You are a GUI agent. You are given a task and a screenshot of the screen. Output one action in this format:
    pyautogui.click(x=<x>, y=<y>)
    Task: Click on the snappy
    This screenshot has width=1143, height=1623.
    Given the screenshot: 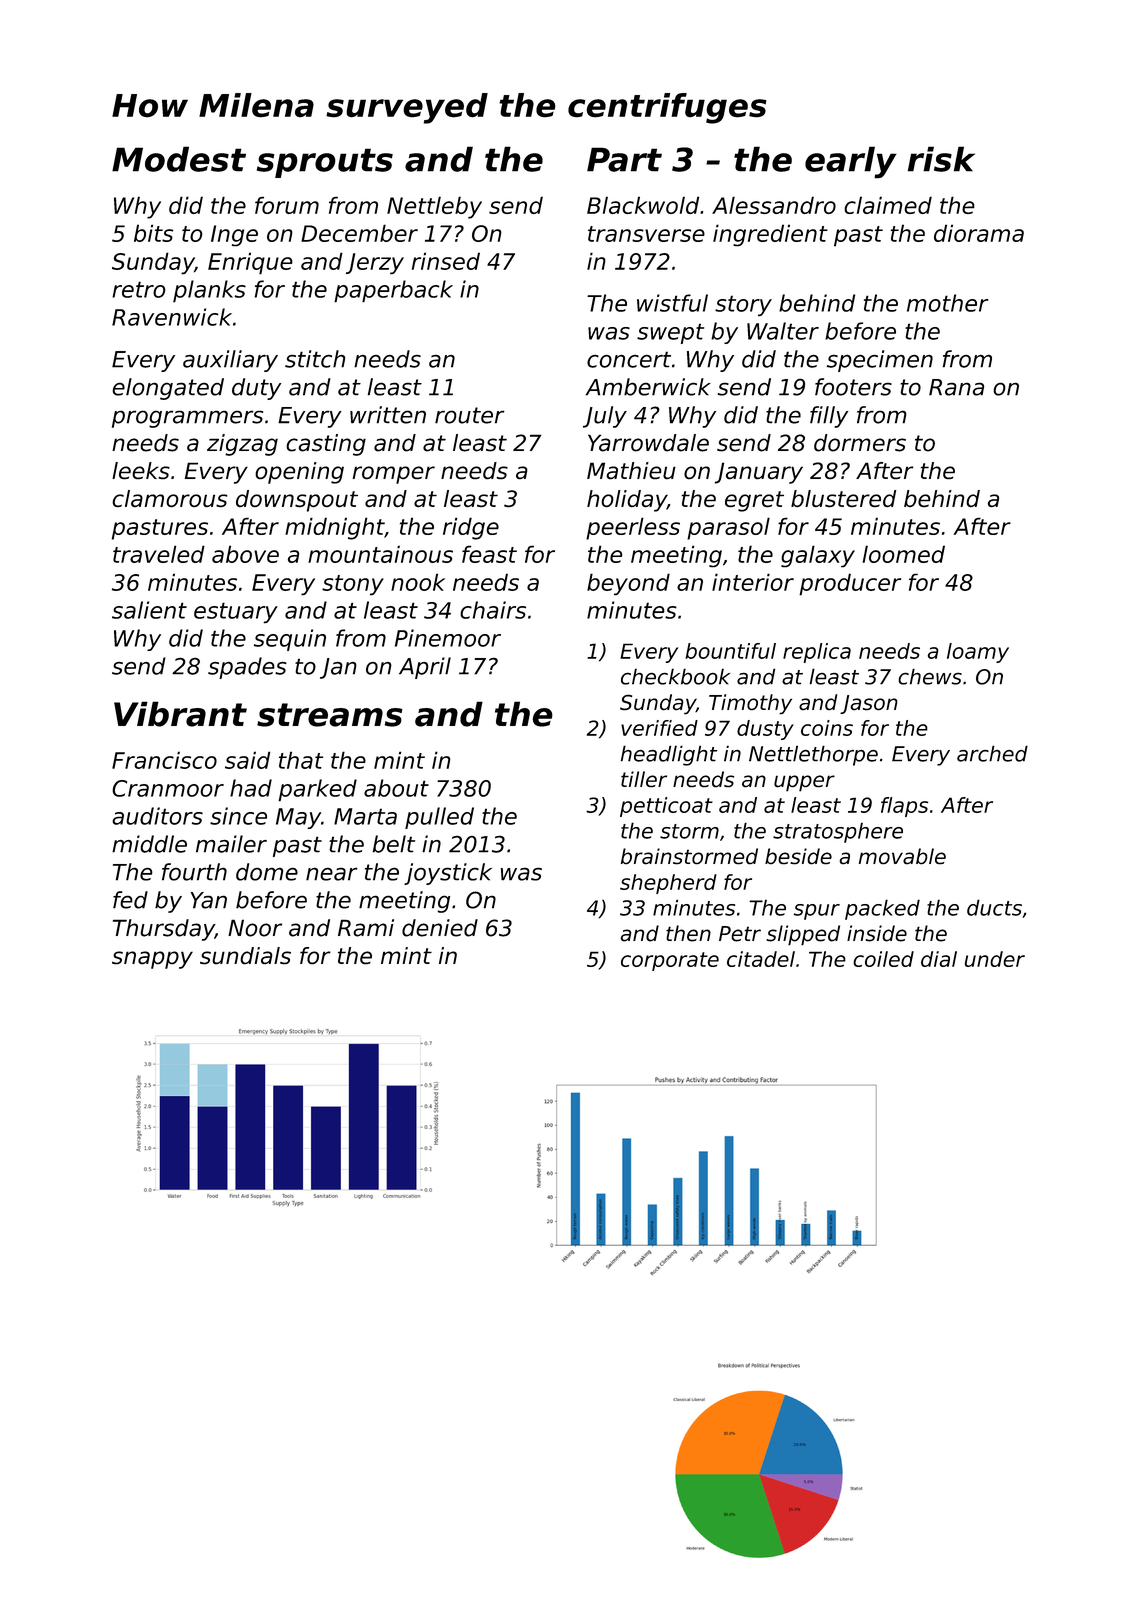 What is the action you would take?
    pyautogui.click(x=152, y=960)
